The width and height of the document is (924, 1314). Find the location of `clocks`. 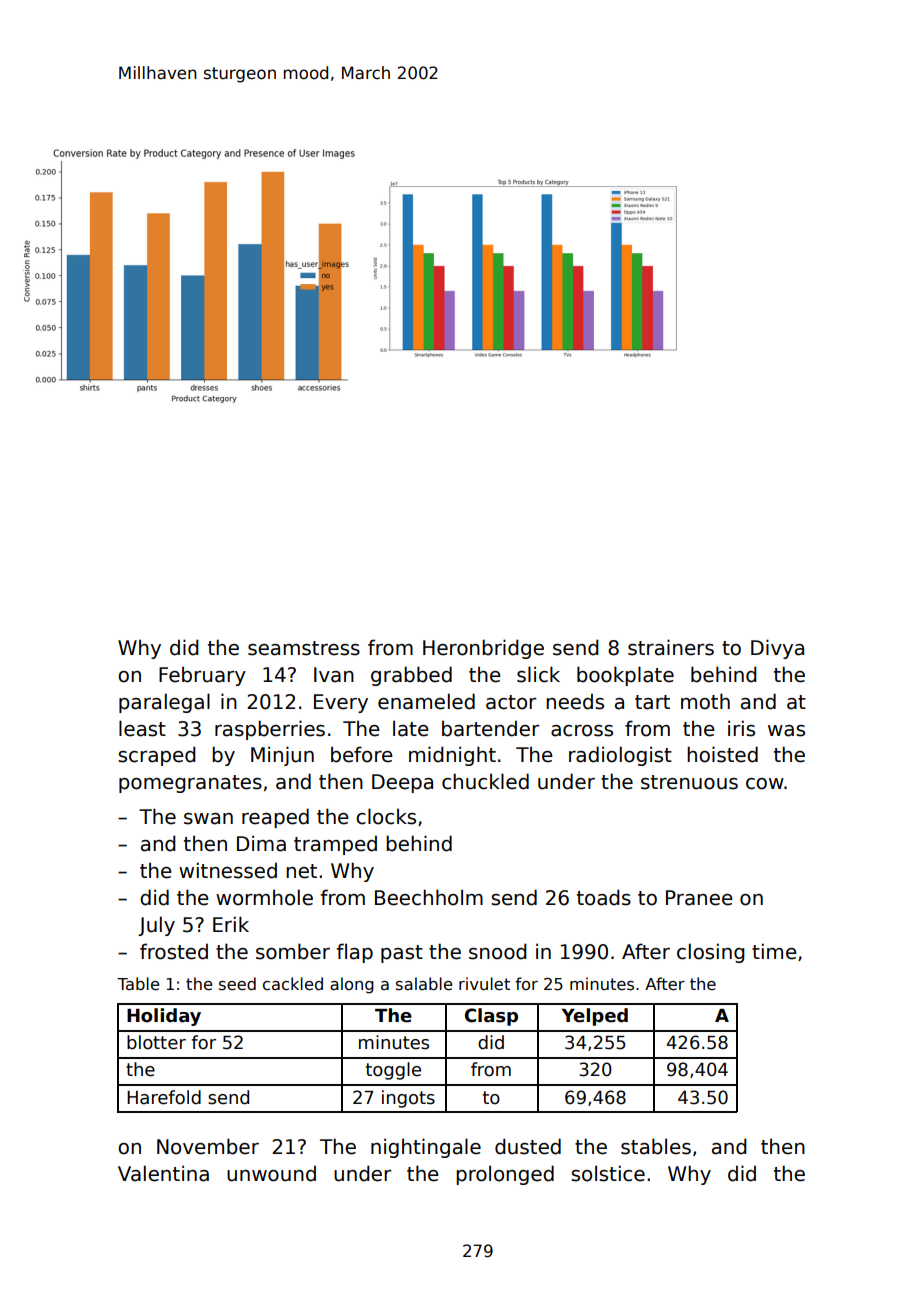

clocks is located at coordinates (386, 816).
